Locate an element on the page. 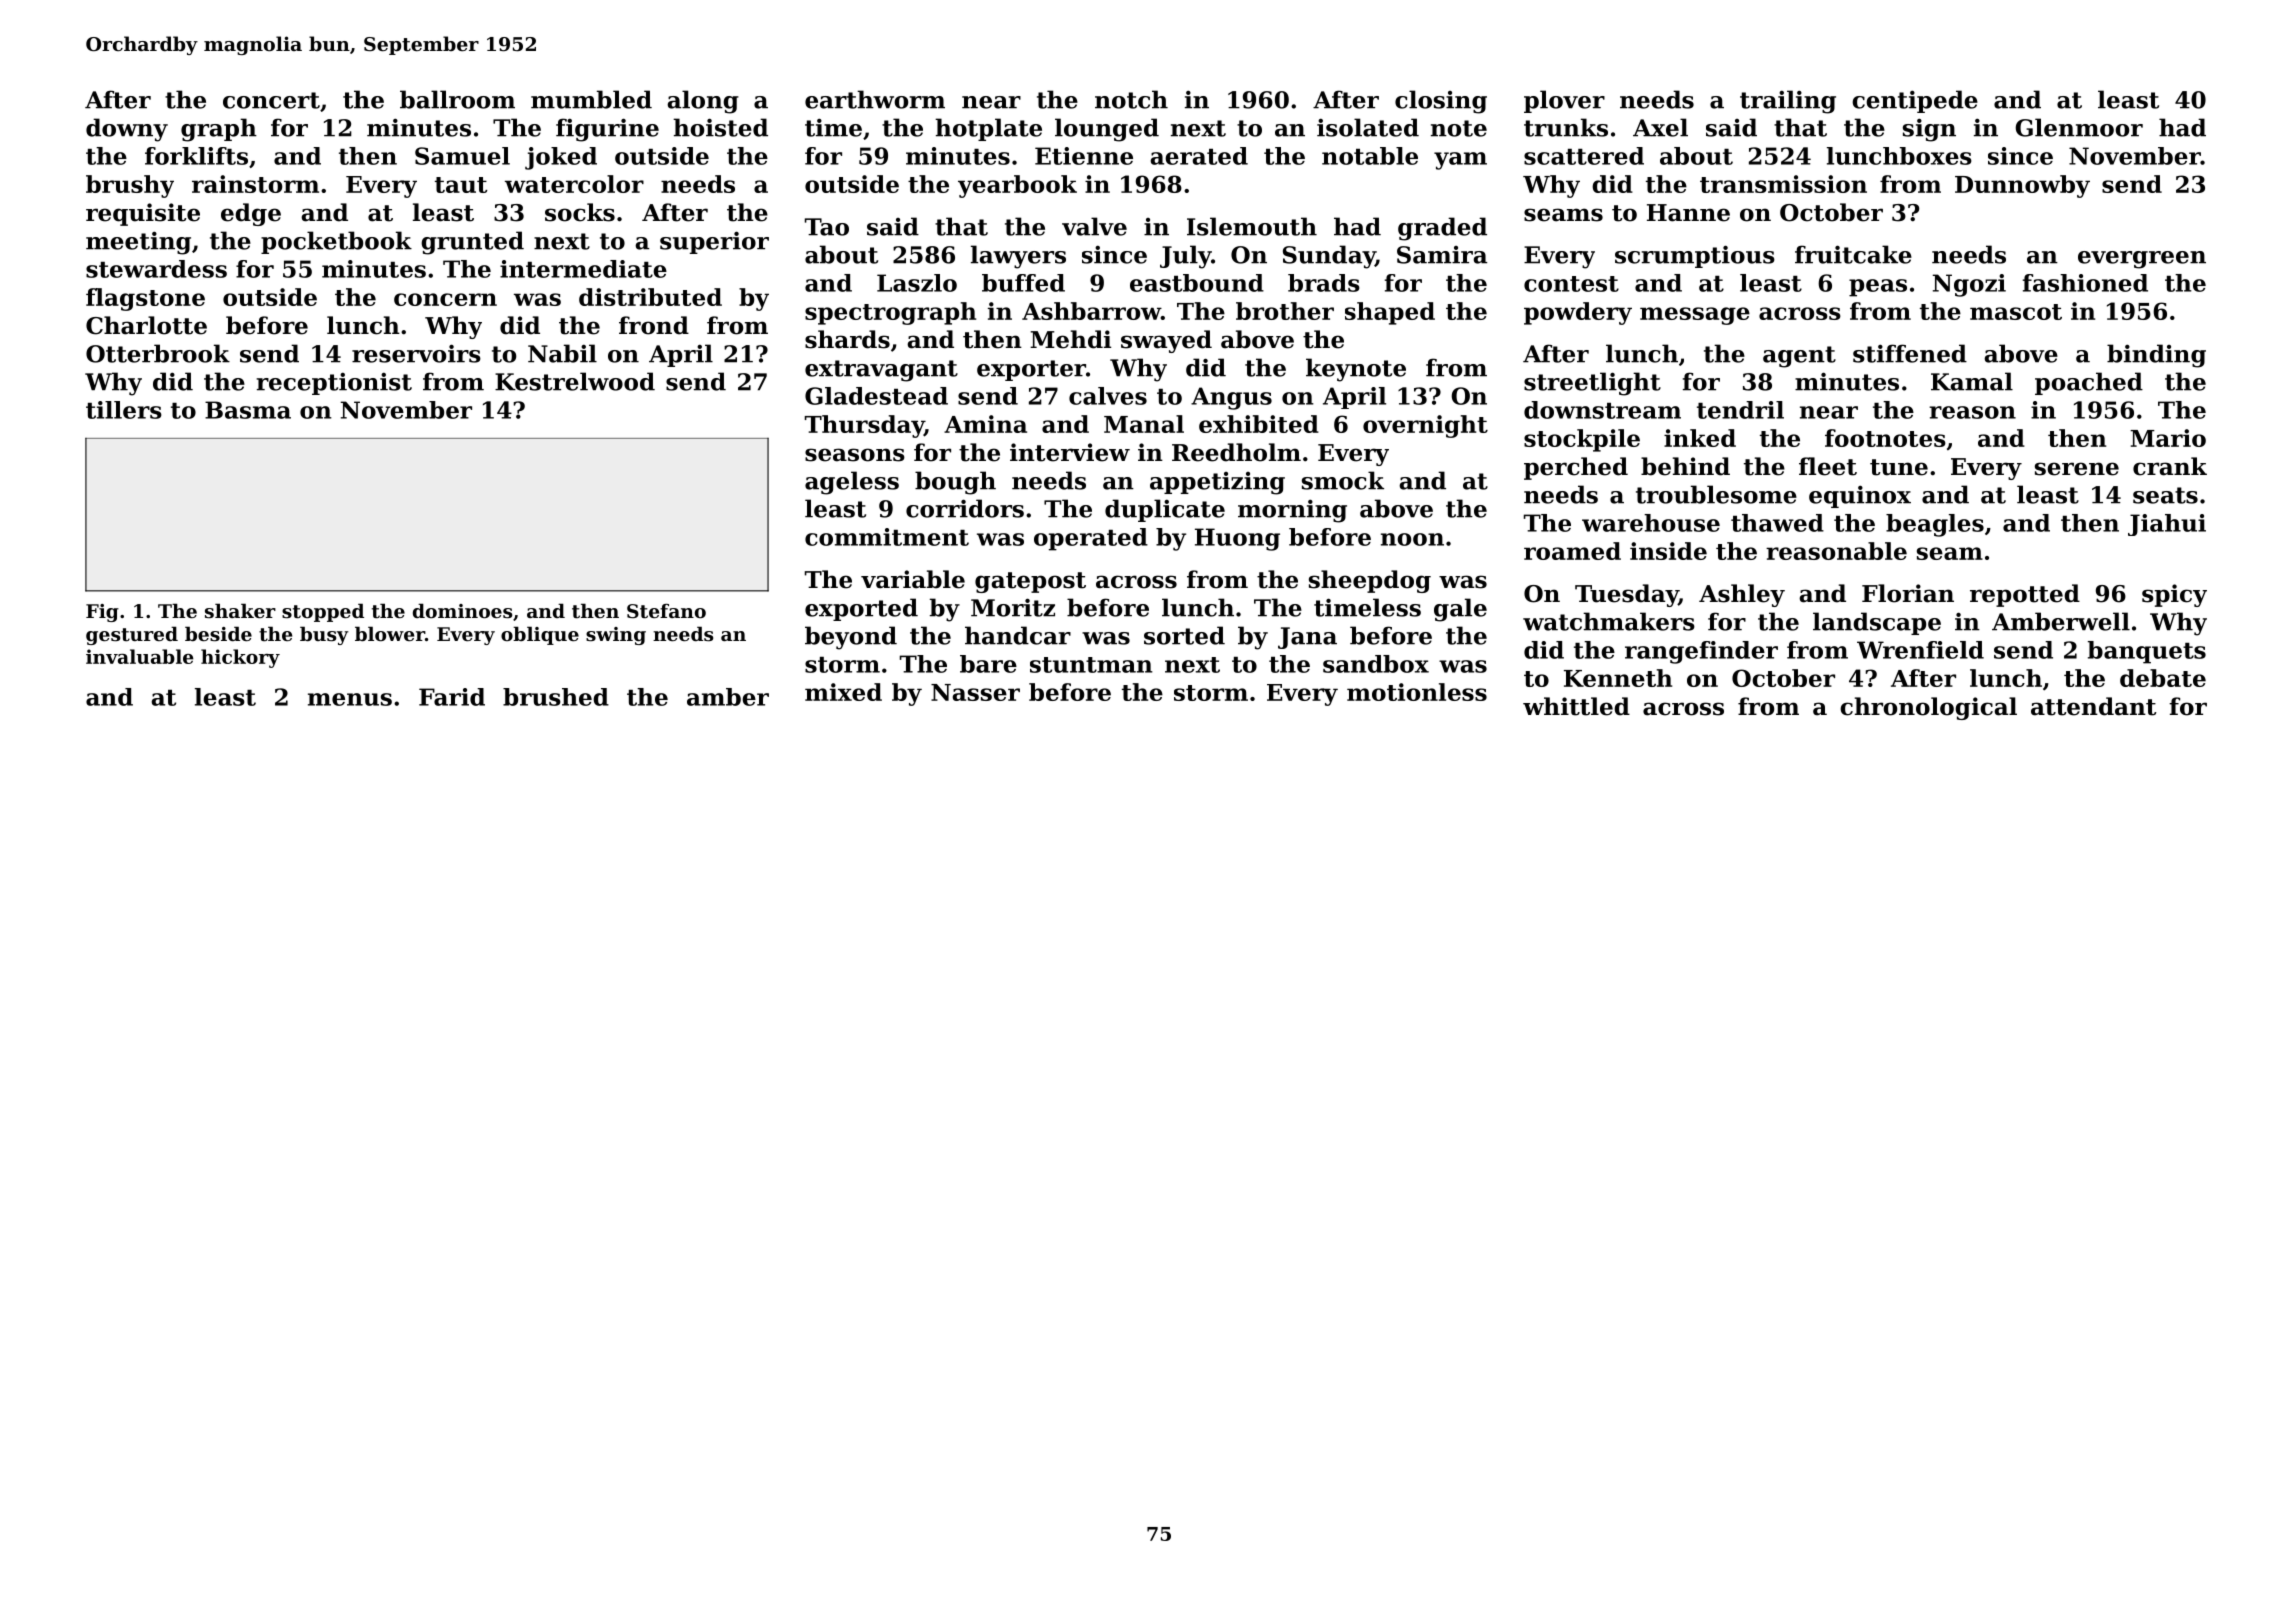 The width and height of the image is (2292, 1620). trailing is located at coordinates (1788, 102).
